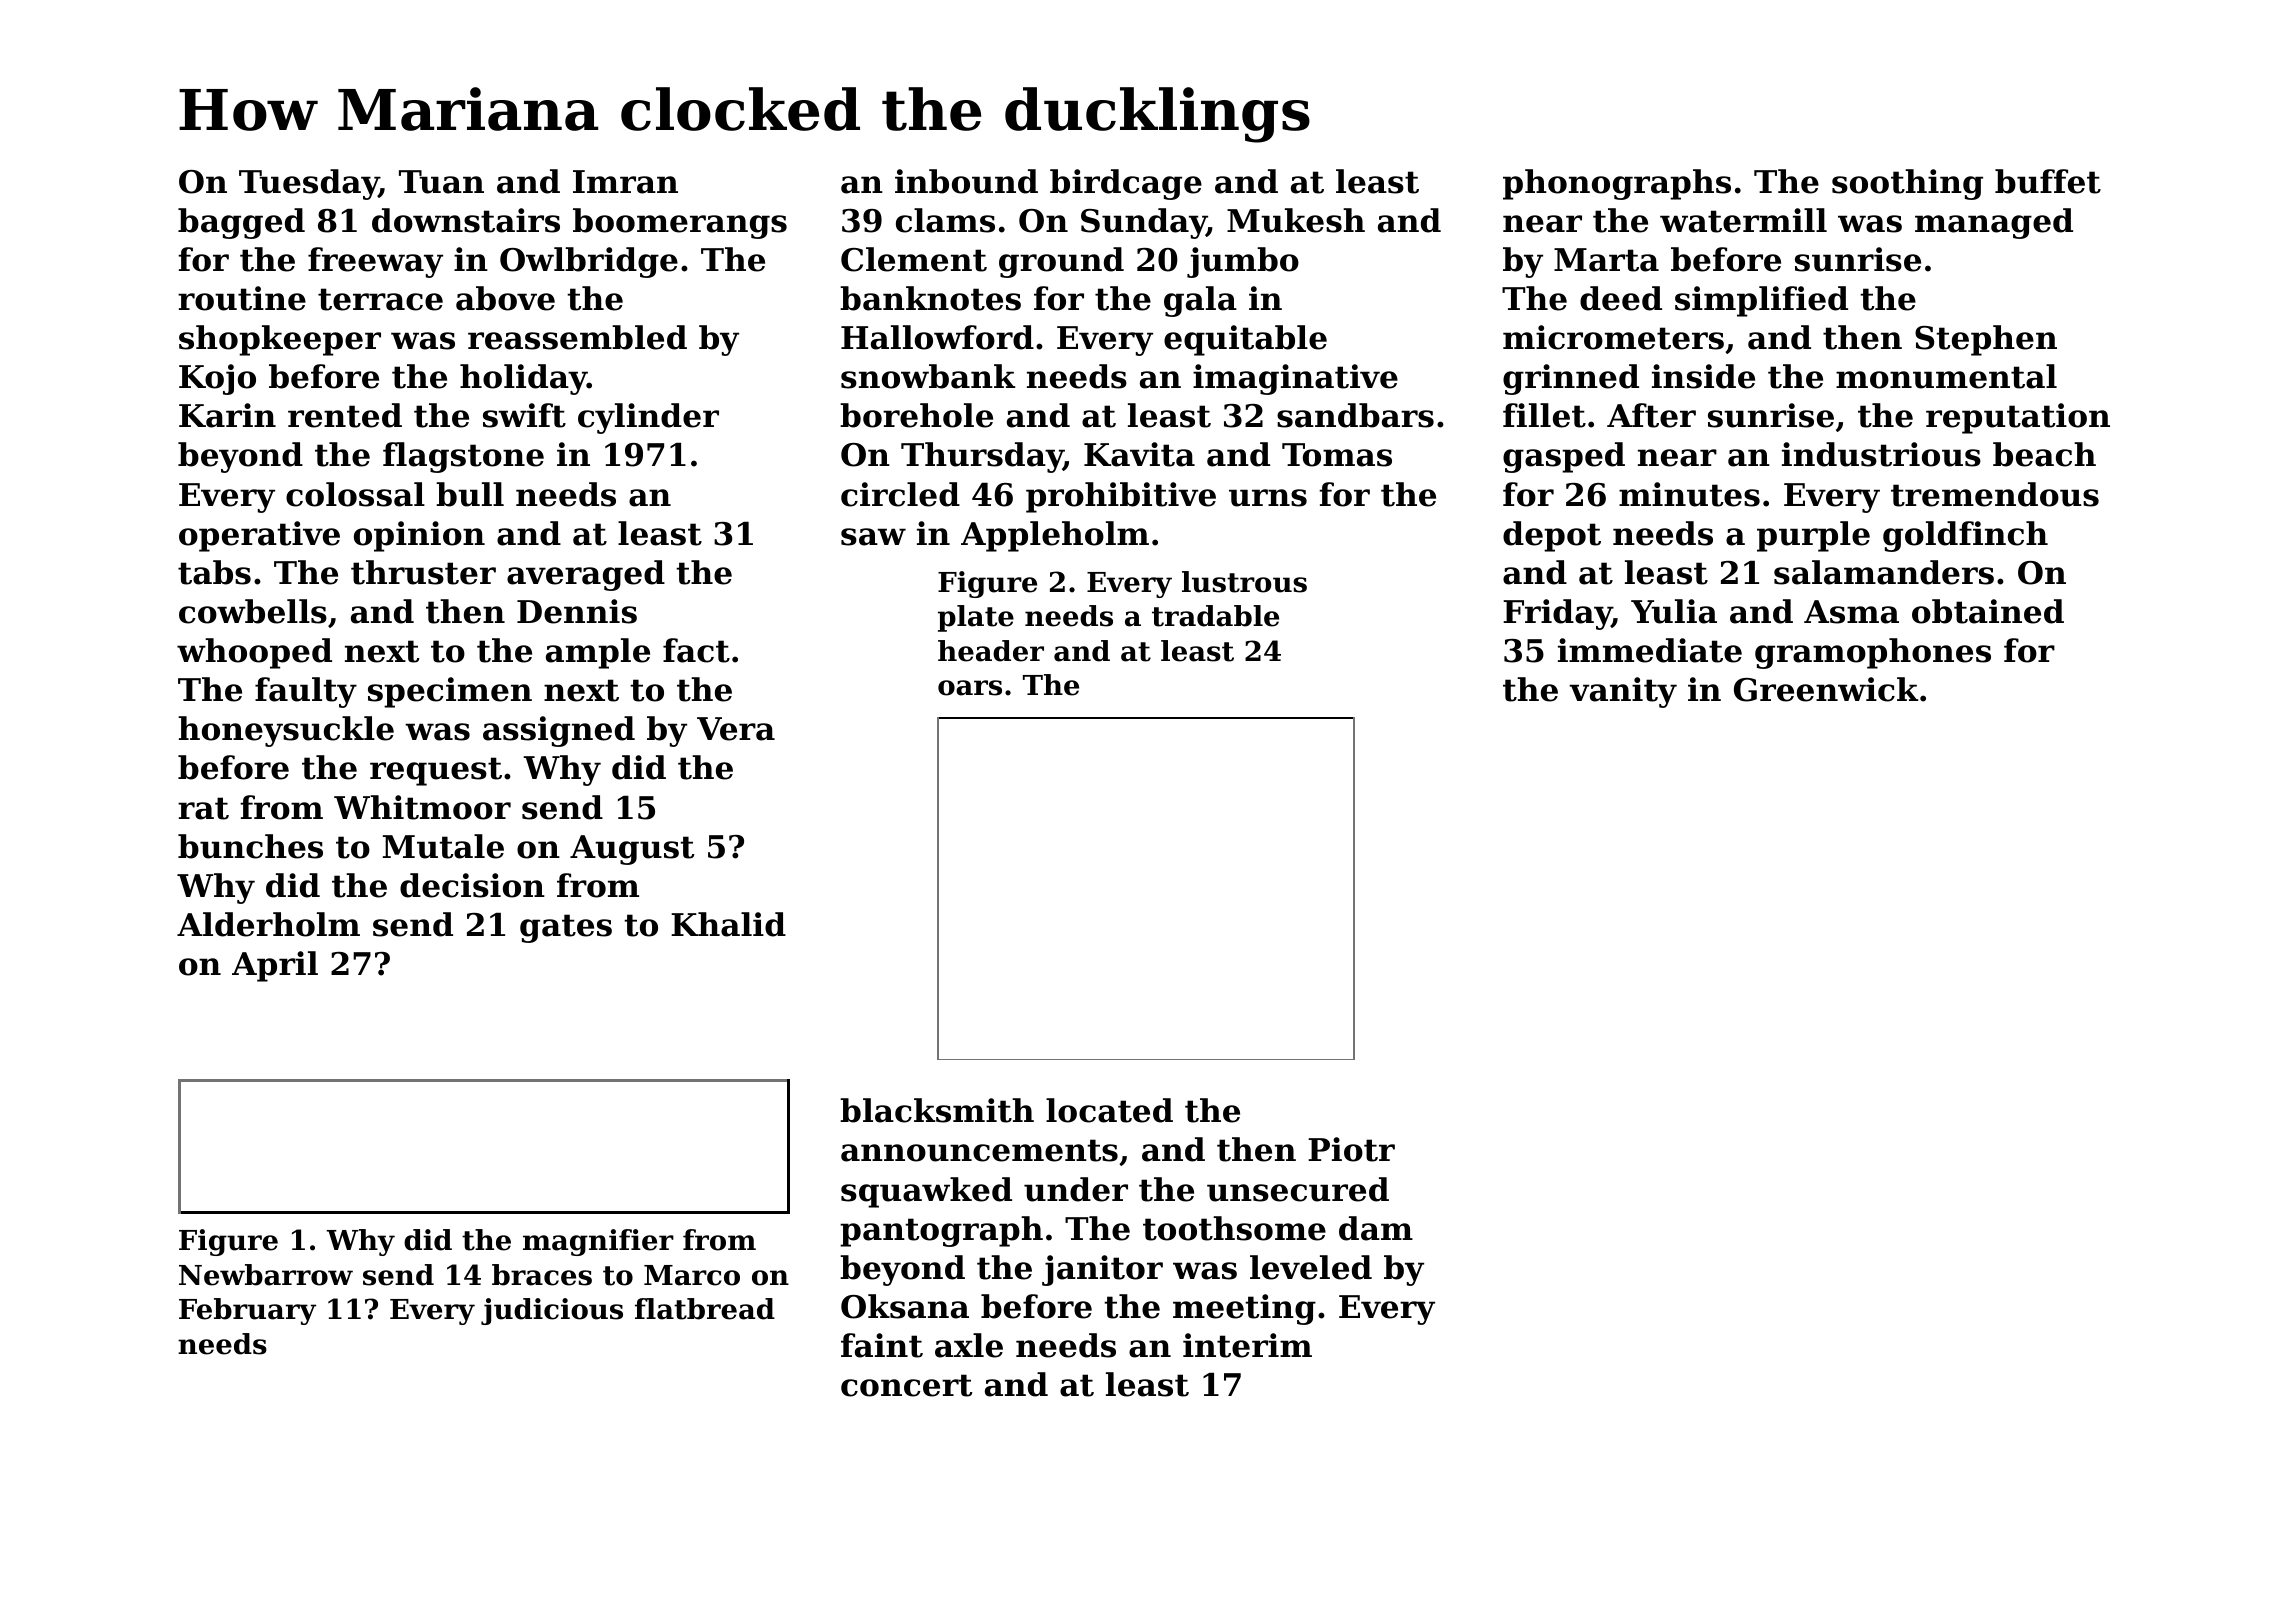  I want to click on Greenwick, so click(1826, 689).
